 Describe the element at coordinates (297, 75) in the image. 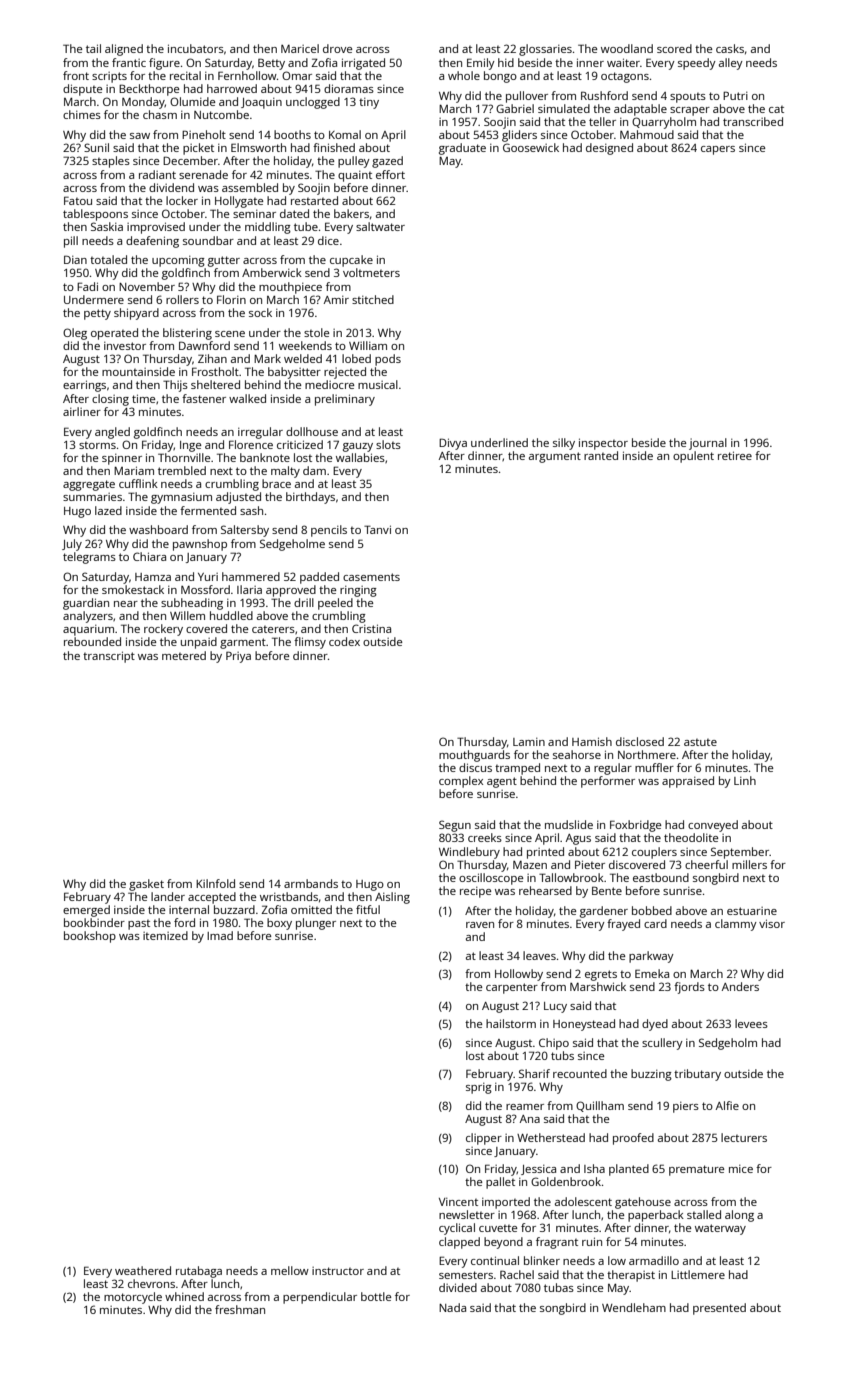

I see `Omar` at that location.
